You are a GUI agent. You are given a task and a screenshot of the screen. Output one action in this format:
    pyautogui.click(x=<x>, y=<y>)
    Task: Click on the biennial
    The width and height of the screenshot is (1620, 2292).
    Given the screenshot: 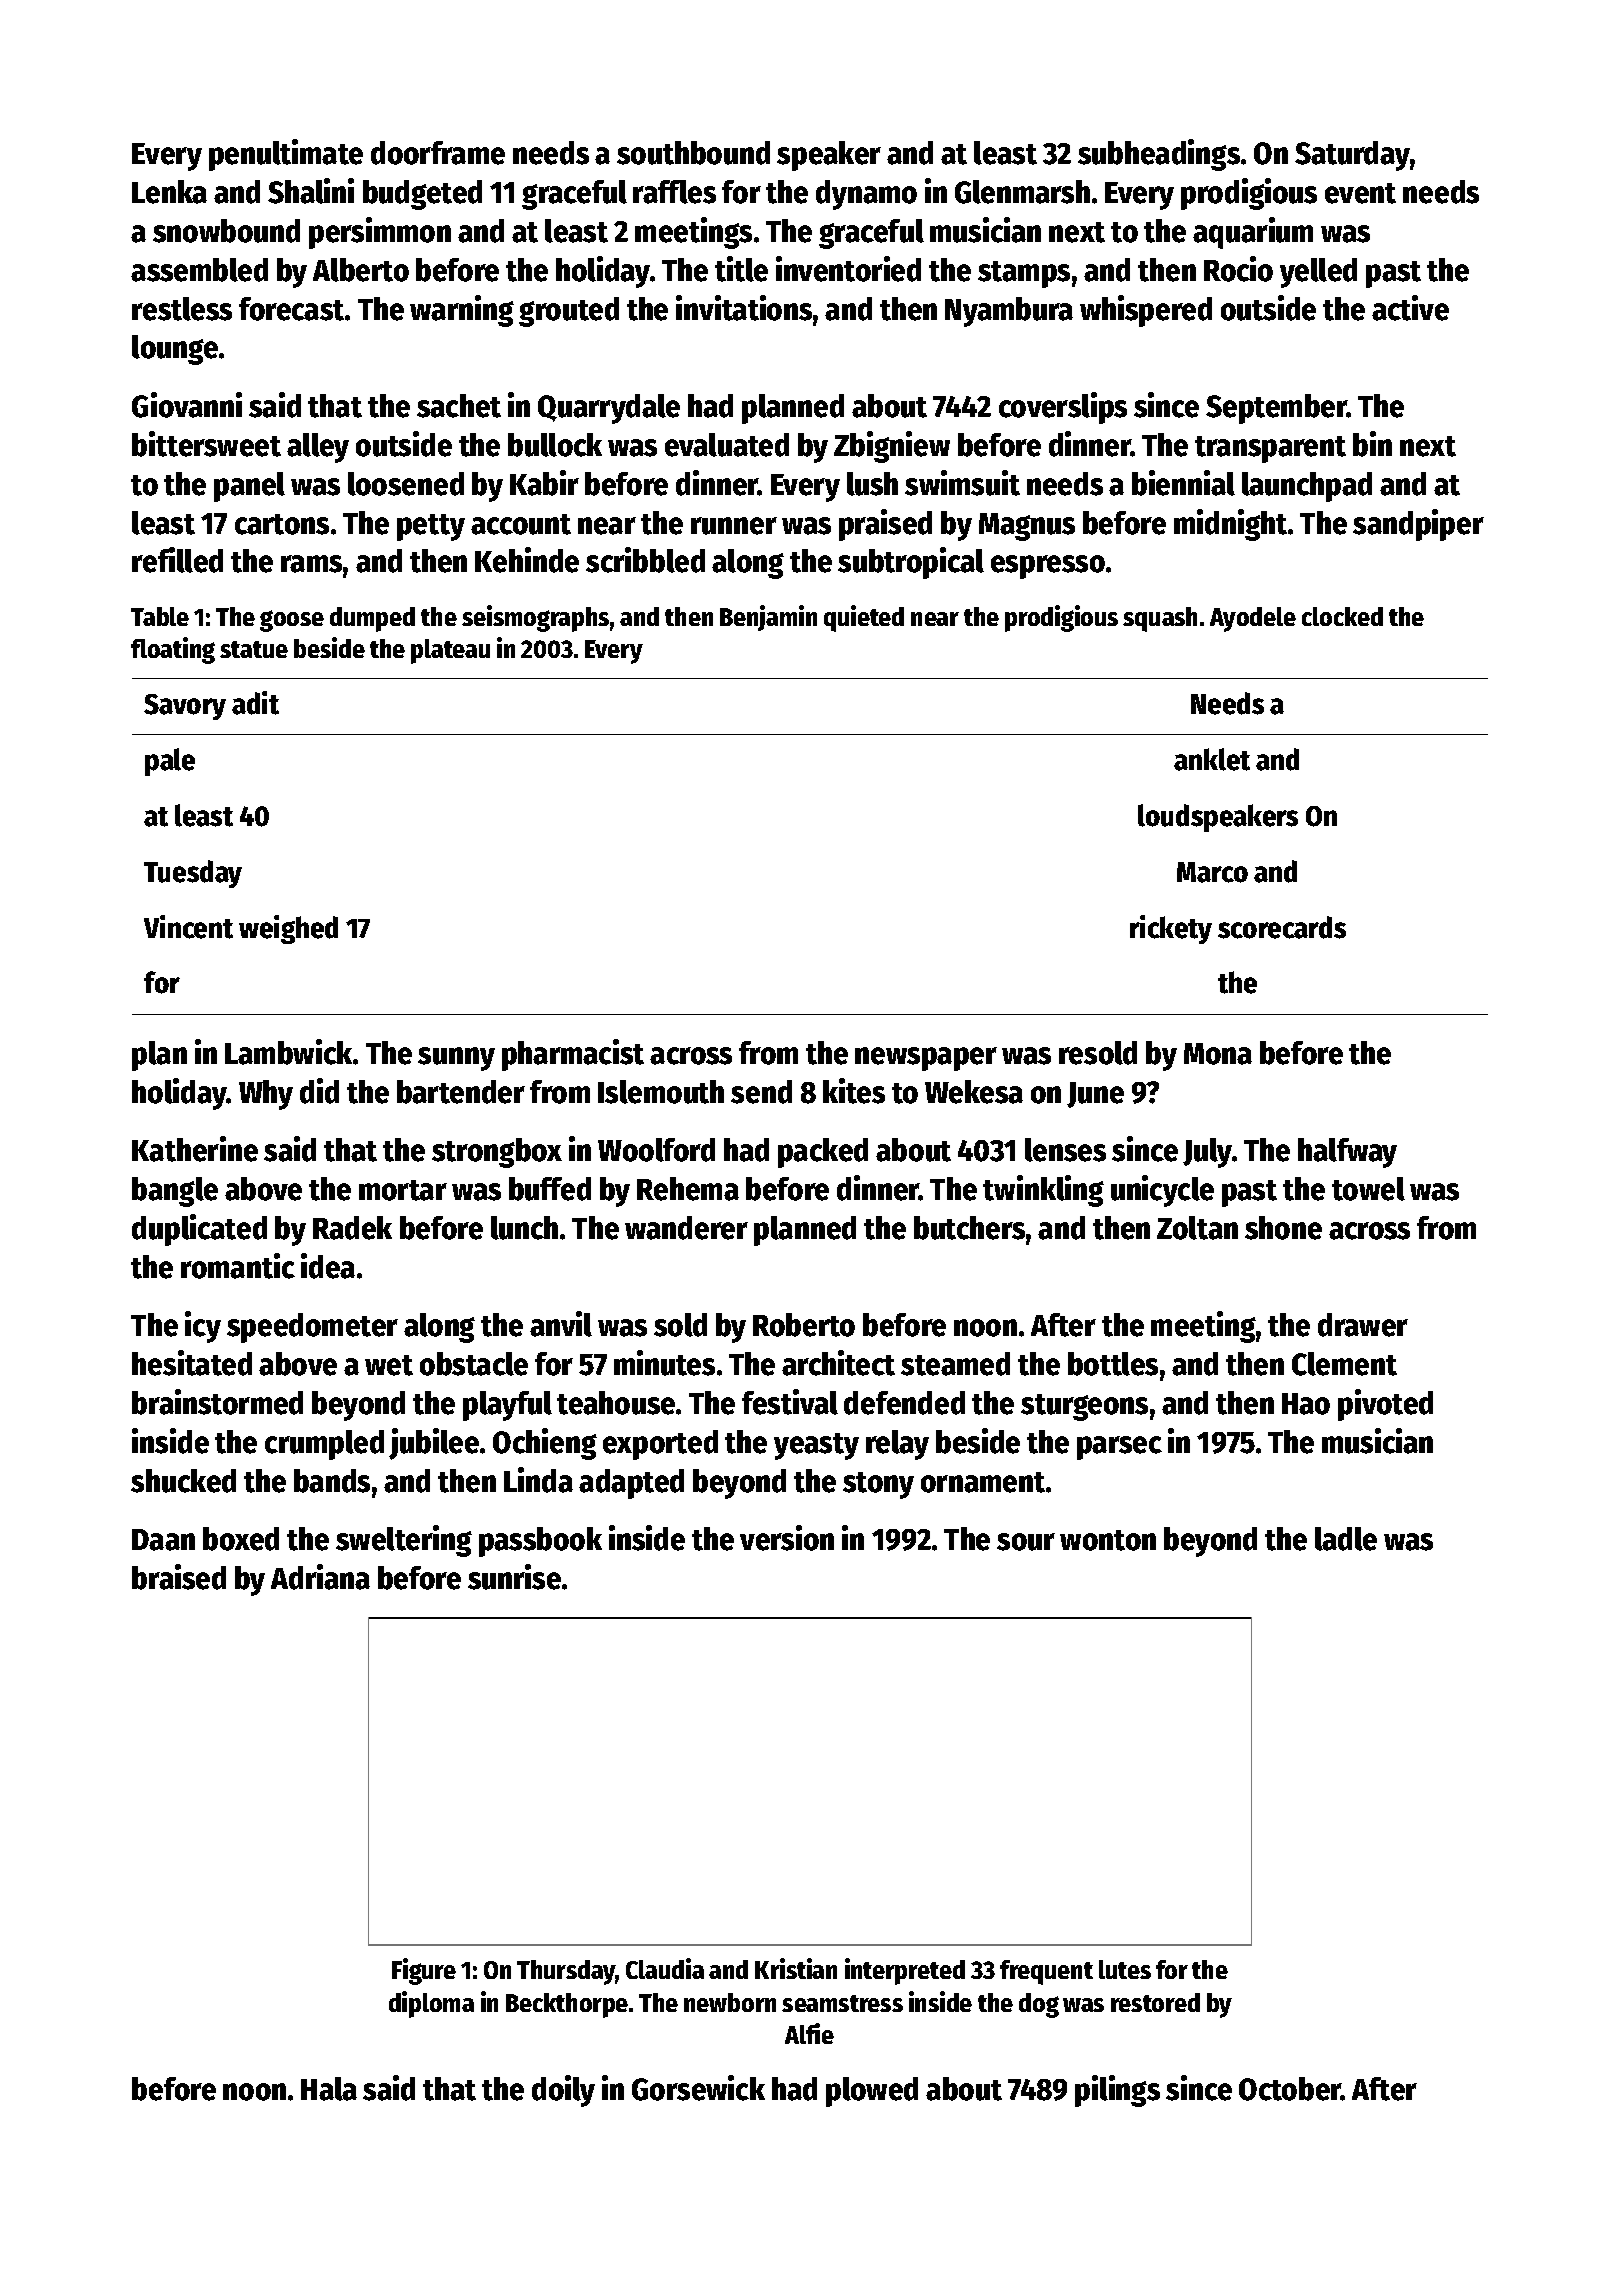 What is the action you would take?
    pyautogui.click(x=1183, y=483)
